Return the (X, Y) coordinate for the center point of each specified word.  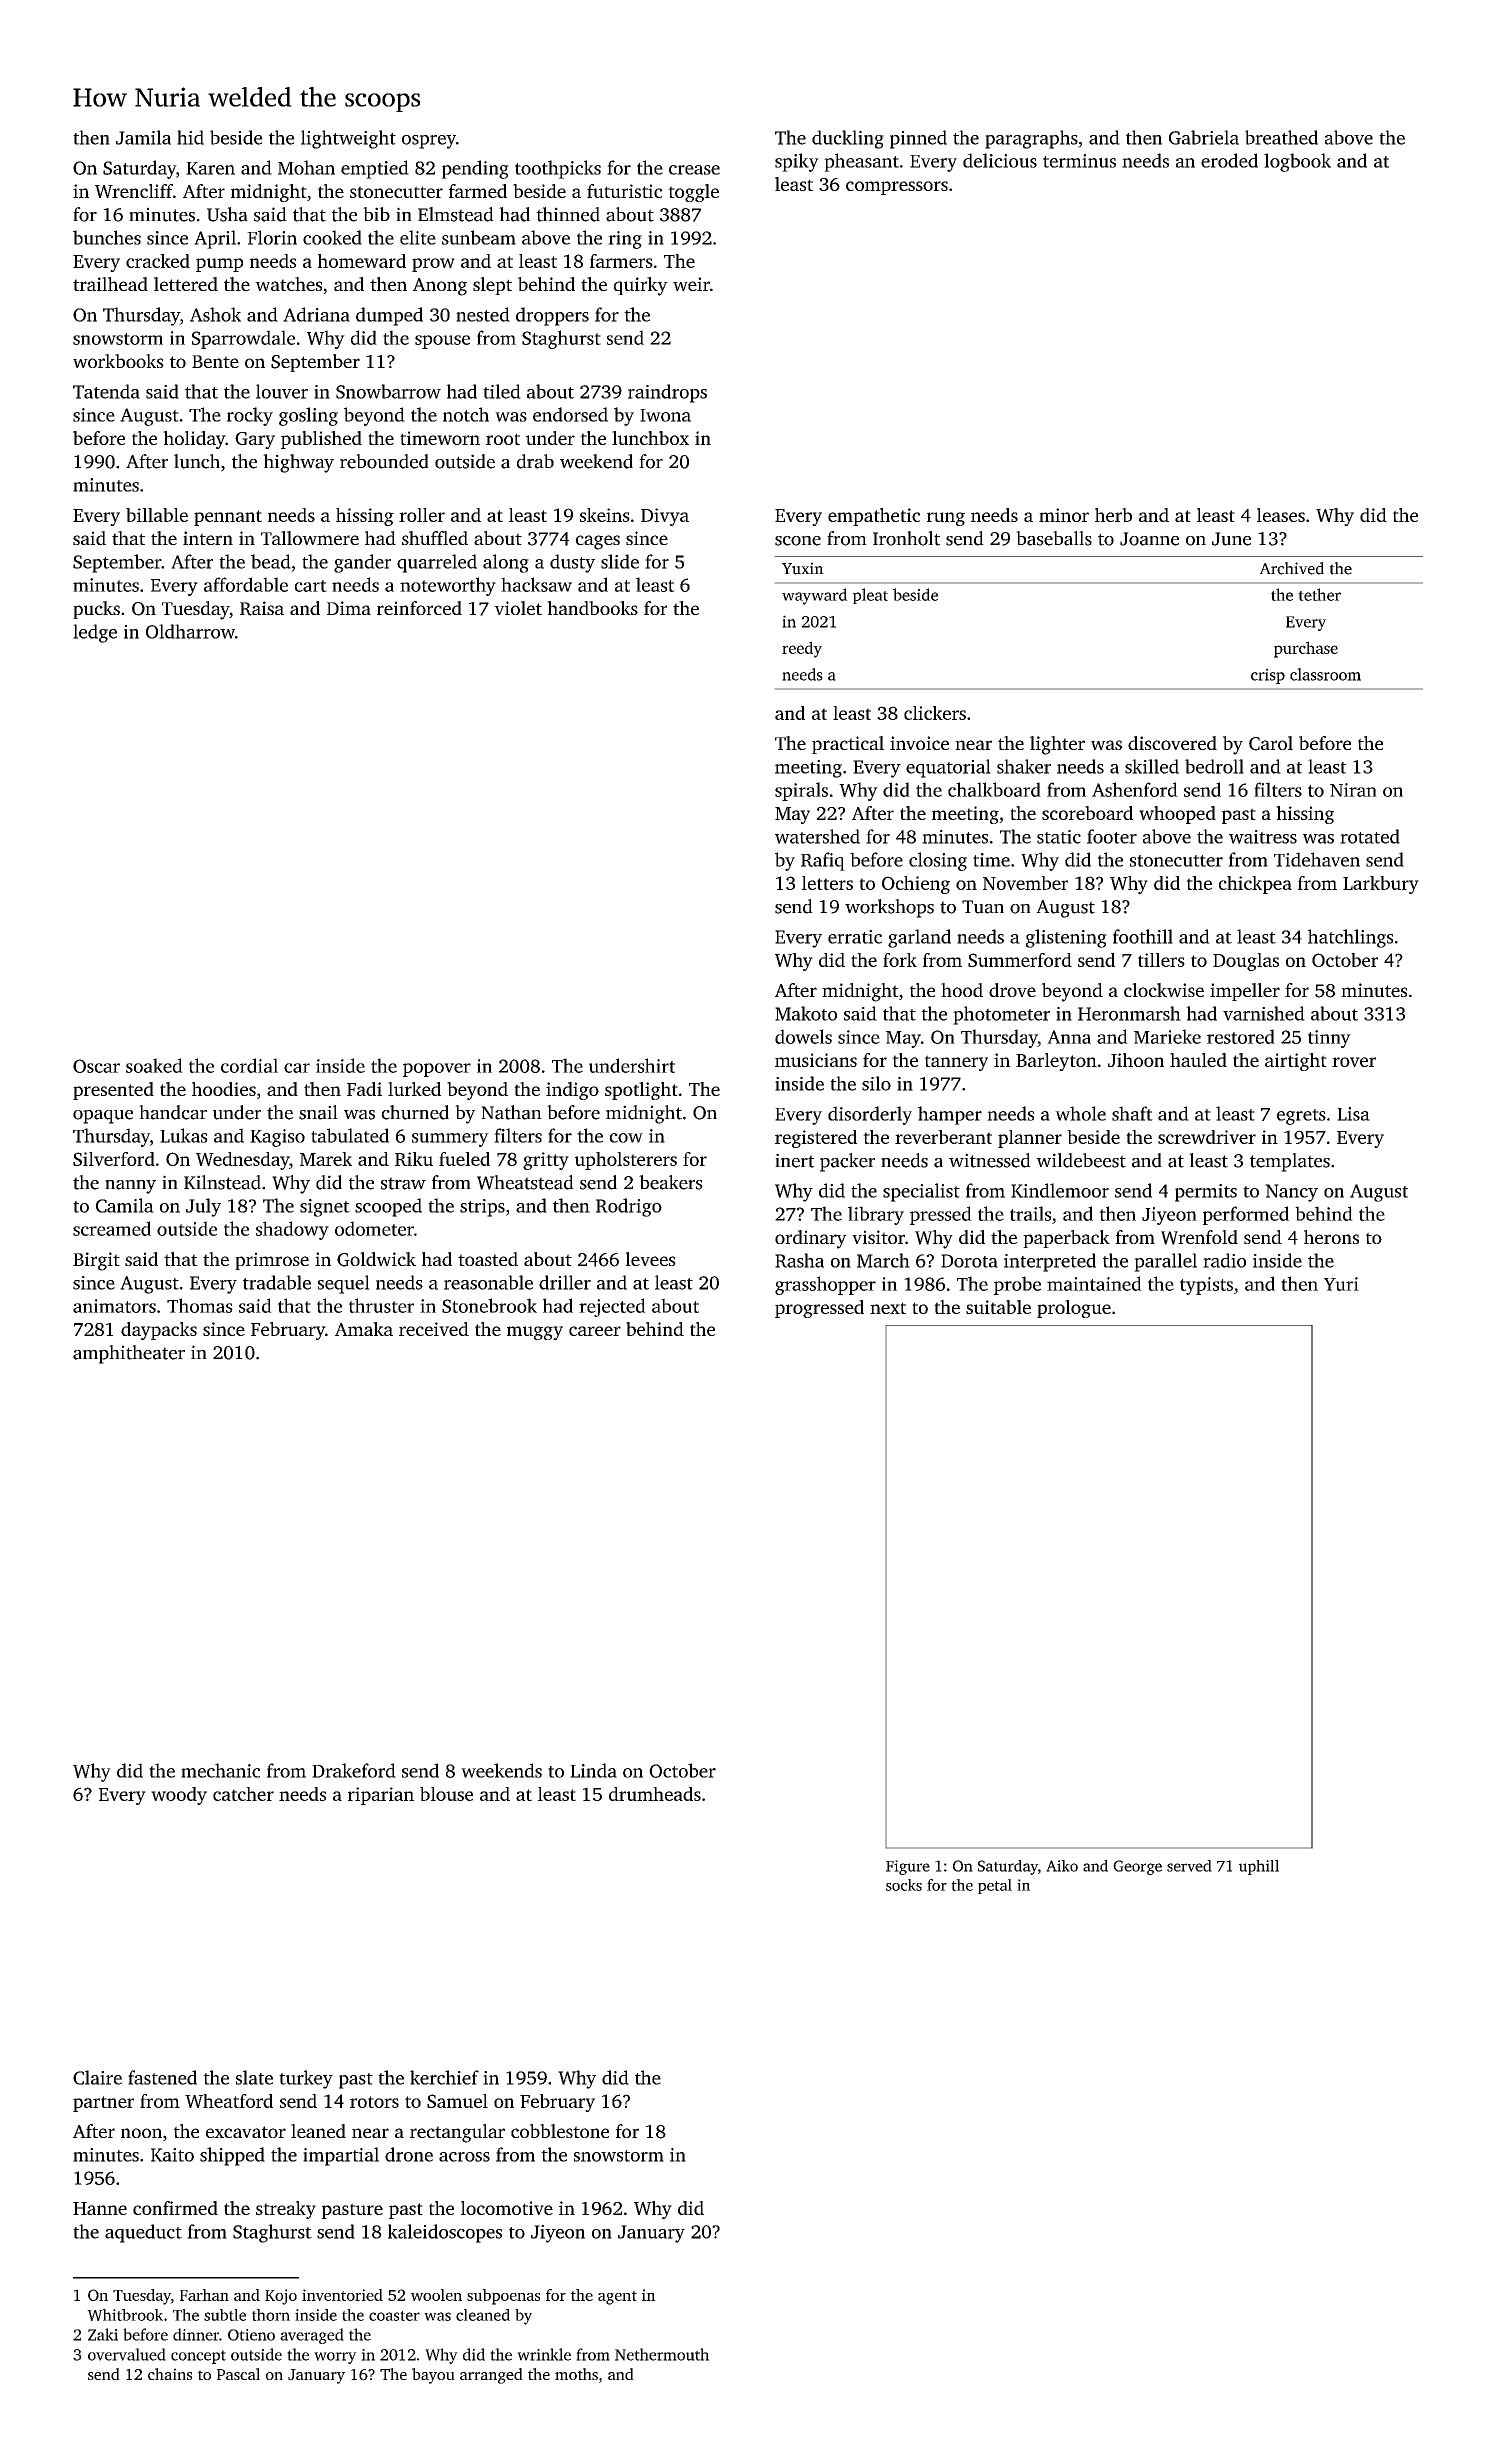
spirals (801, 791)
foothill (1143, 936)
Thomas (200, 1305)
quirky (641, 286)
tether (1319, 594)
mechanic (220, 1770)
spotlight (641, 1091)
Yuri (1341, 1284)
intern (208, 538)
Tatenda (106, 391)
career (595, 1331)
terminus (1079, 161)
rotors (374, 2102)
